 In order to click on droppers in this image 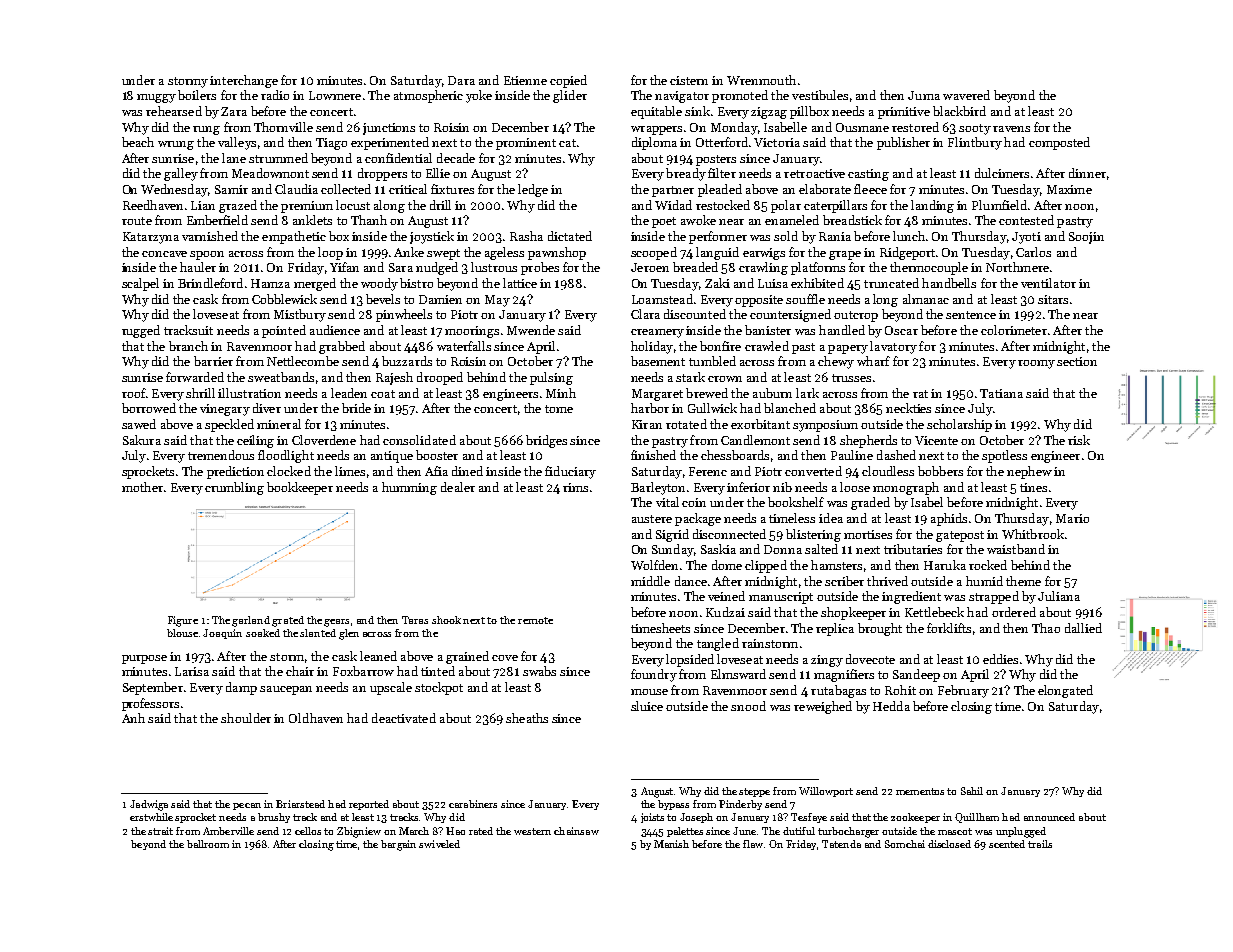, I will do `click(382, 174)`.
